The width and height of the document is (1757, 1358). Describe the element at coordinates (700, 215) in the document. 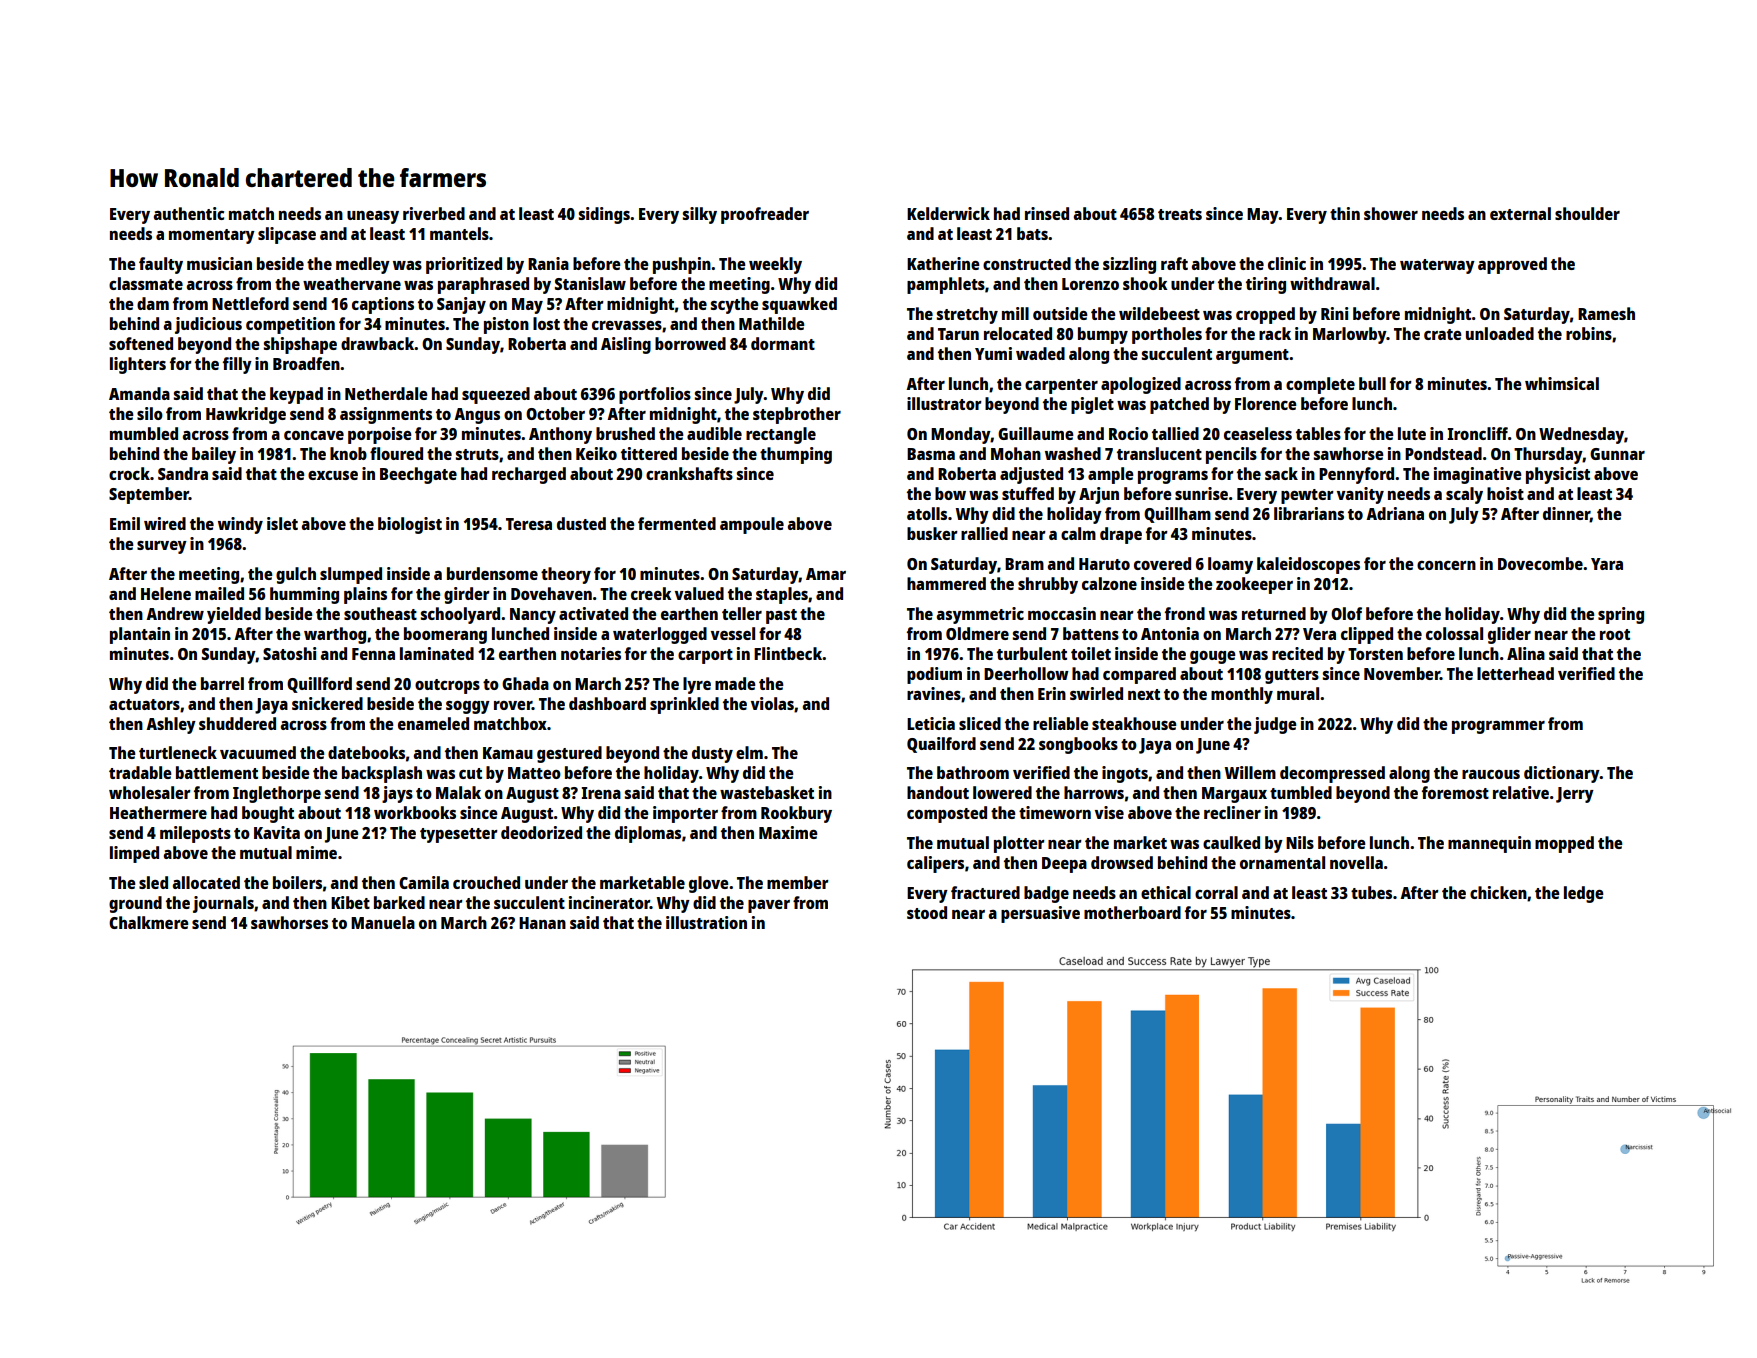

I see `silky` at that location.
